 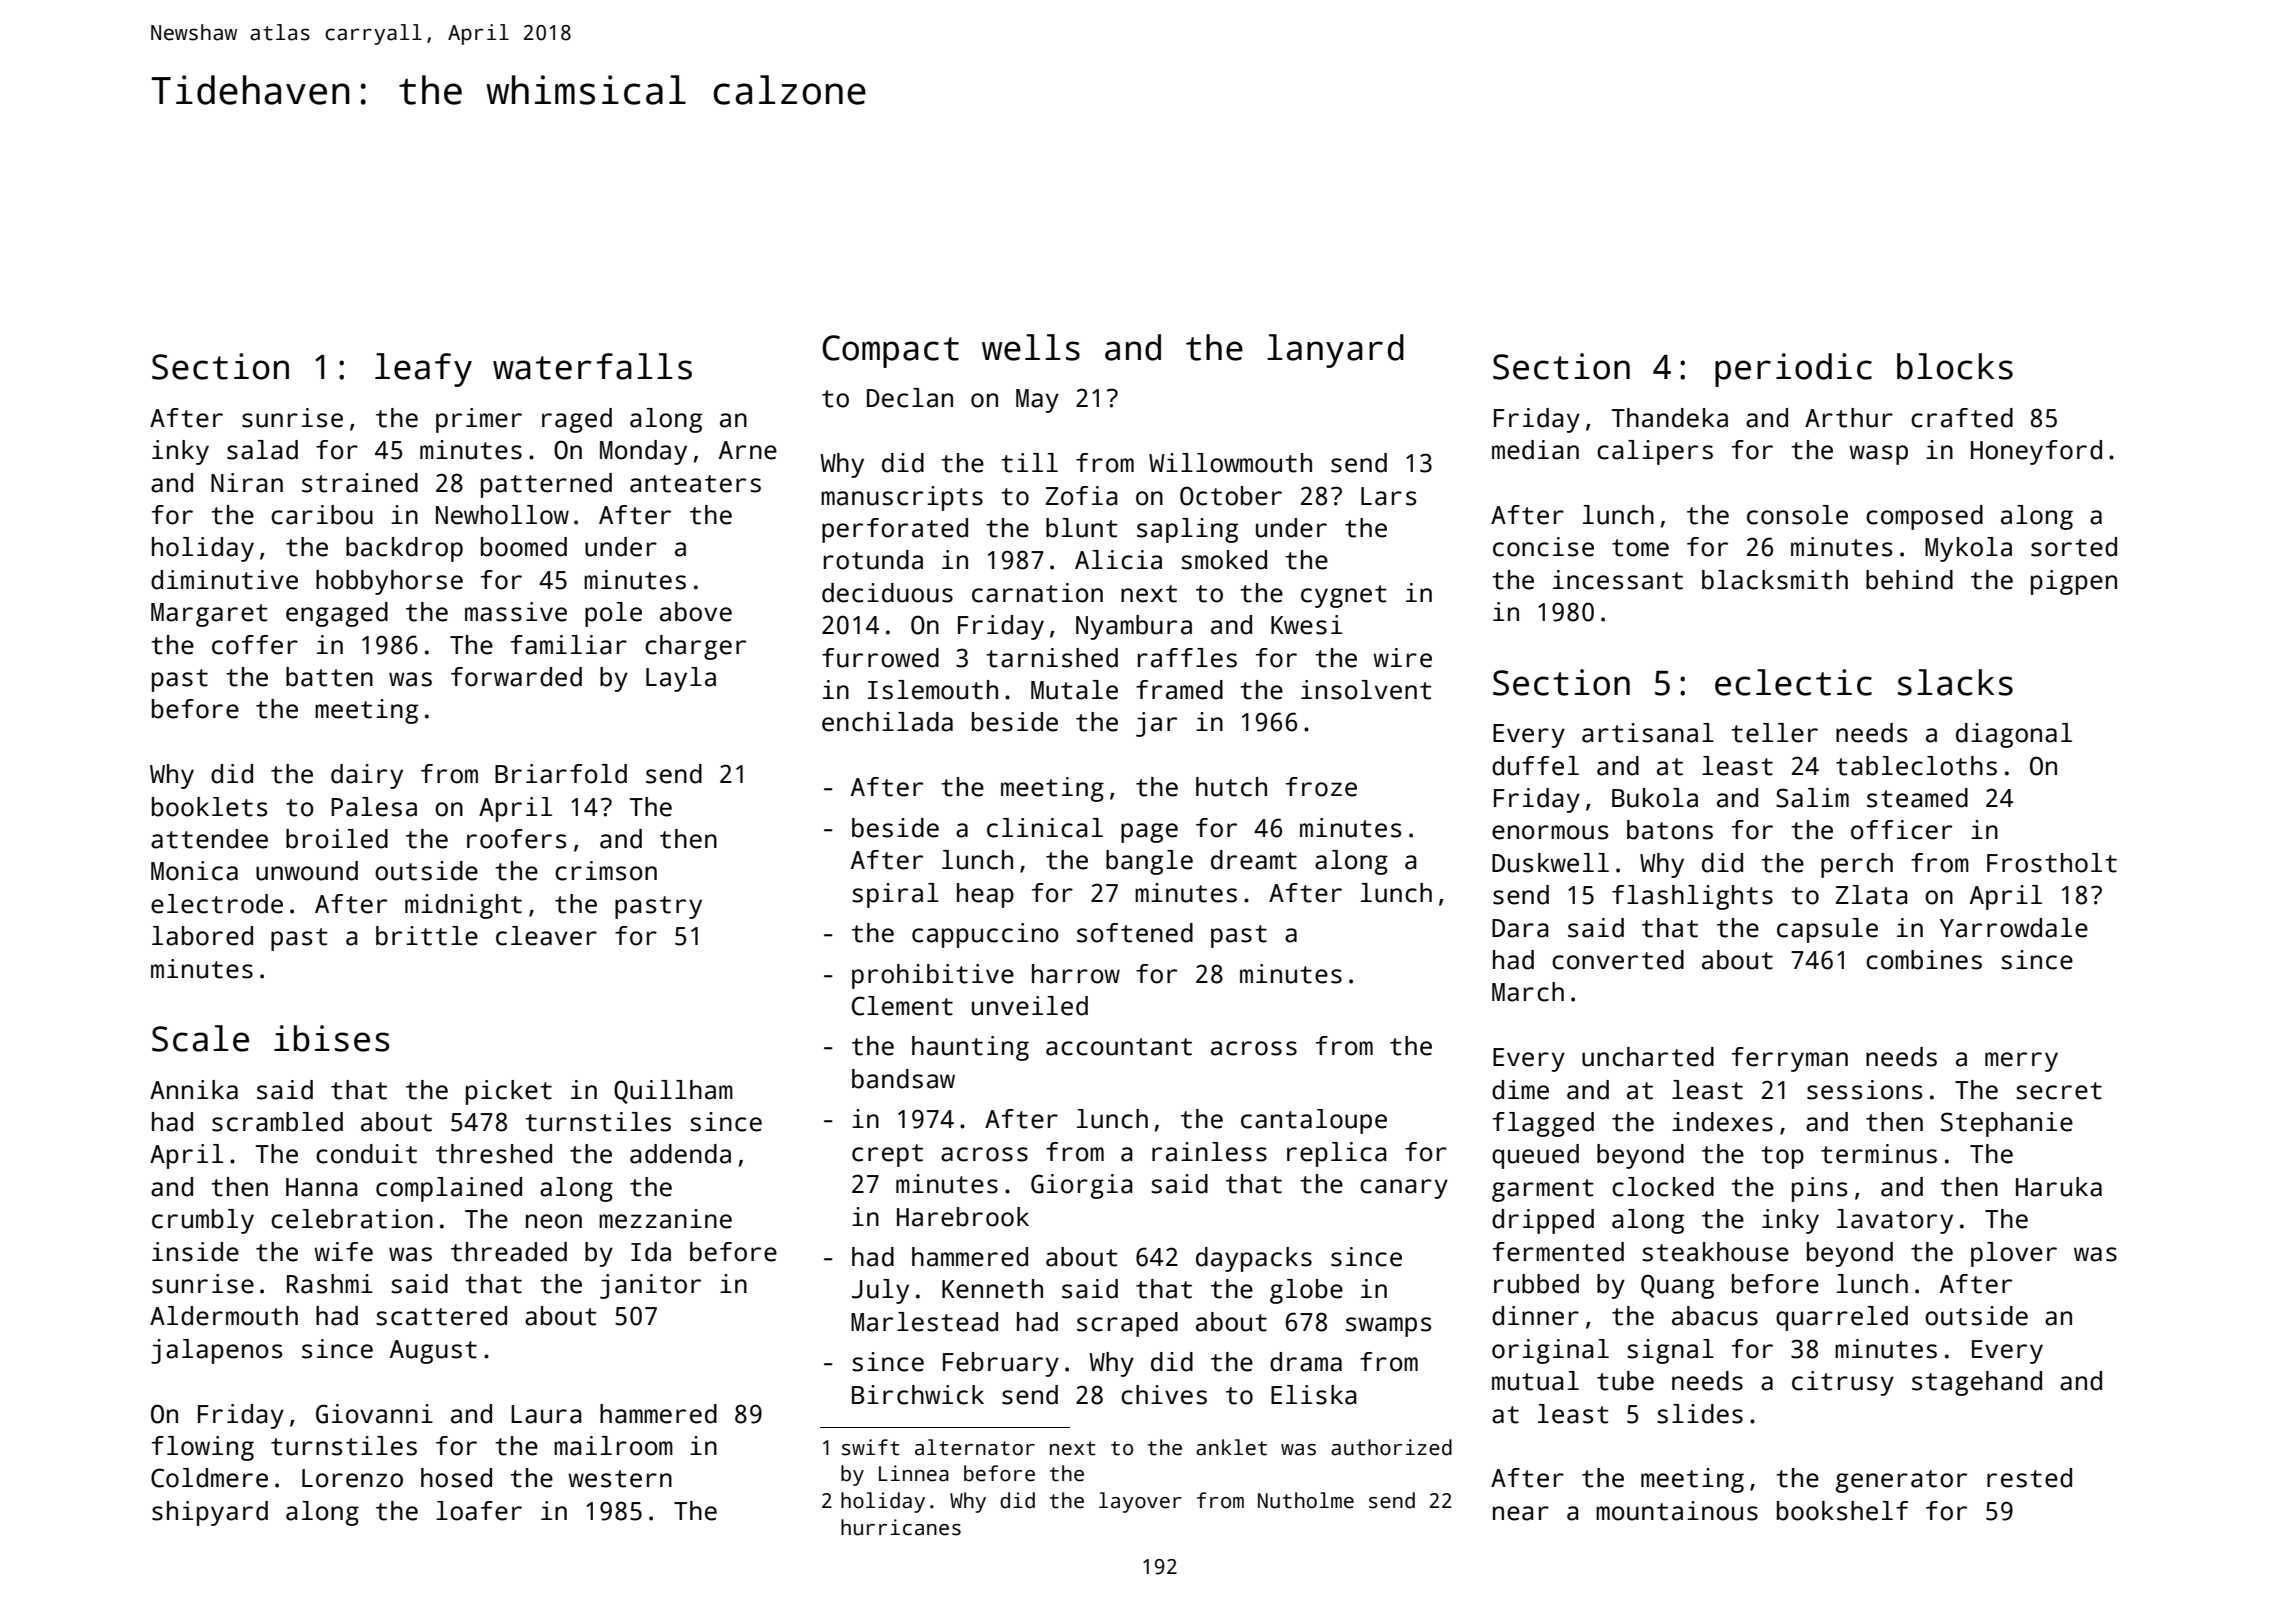 I want to click on loafer, so click(x=479, y=1511).
